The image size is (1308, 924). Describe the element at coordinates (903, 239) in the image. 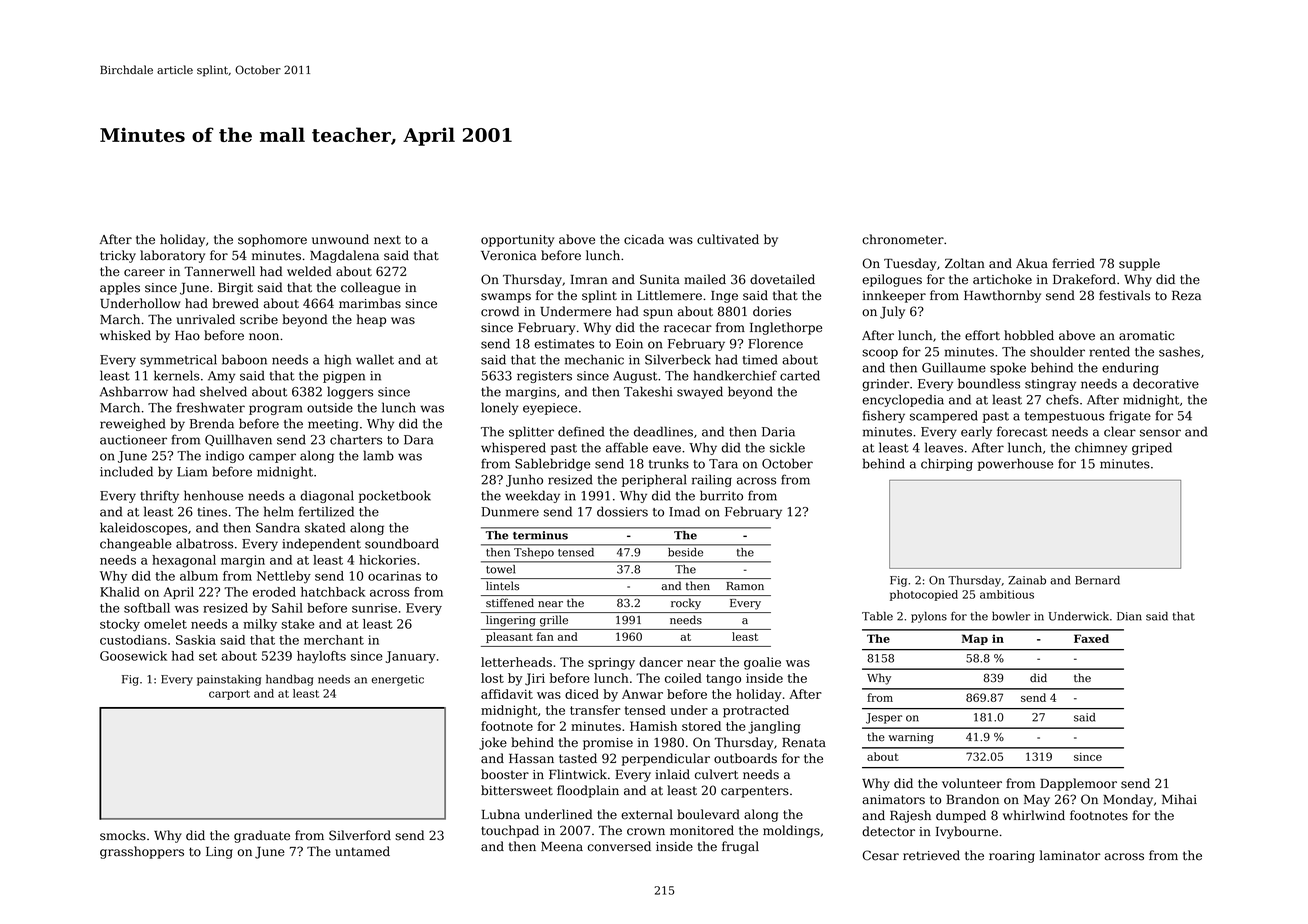

I see `chronometer` at that location.
